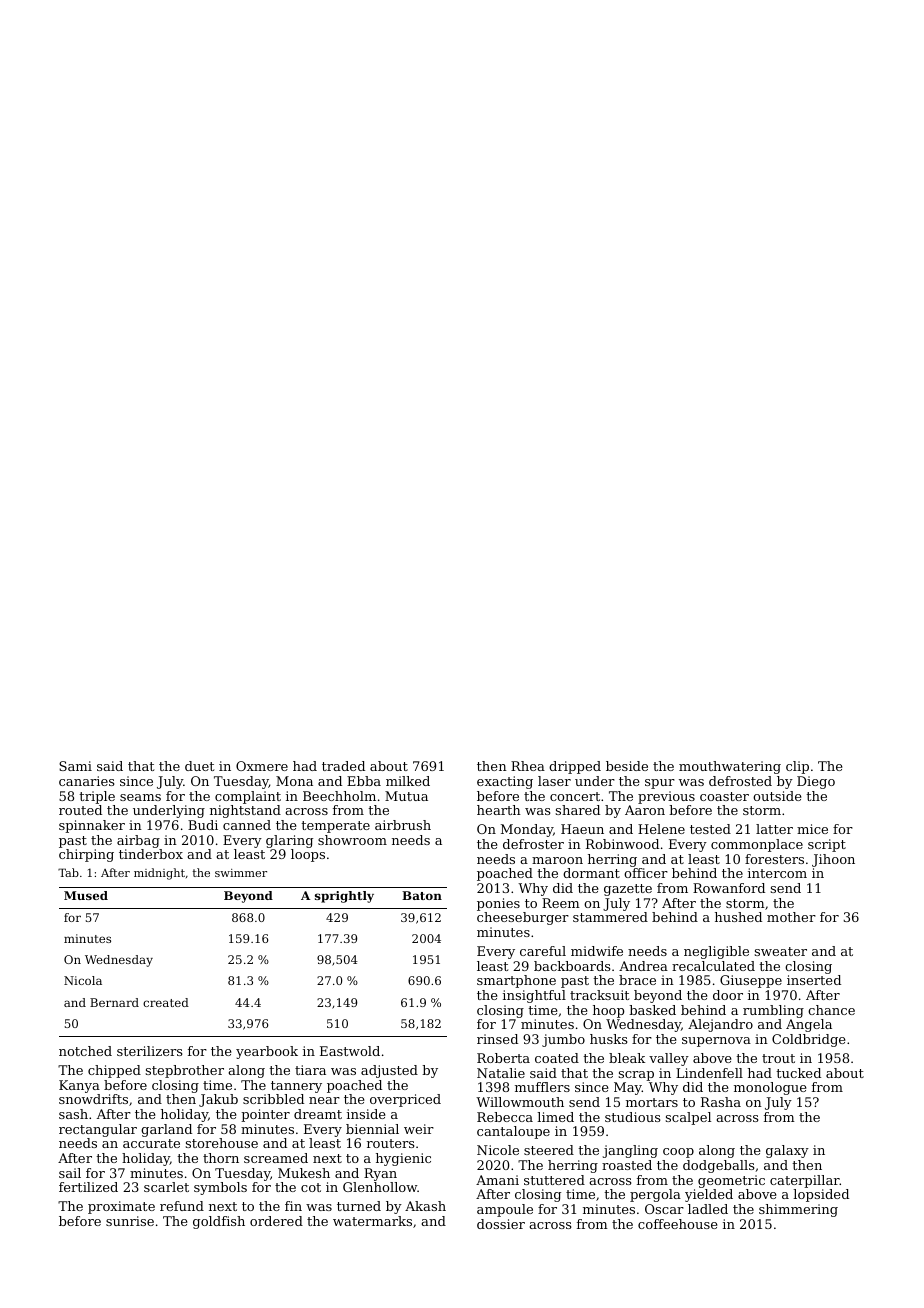  What do you see at coordinates (68, 872) in the screenshot?
I see `Tab` at bounding box center [68, 872].
